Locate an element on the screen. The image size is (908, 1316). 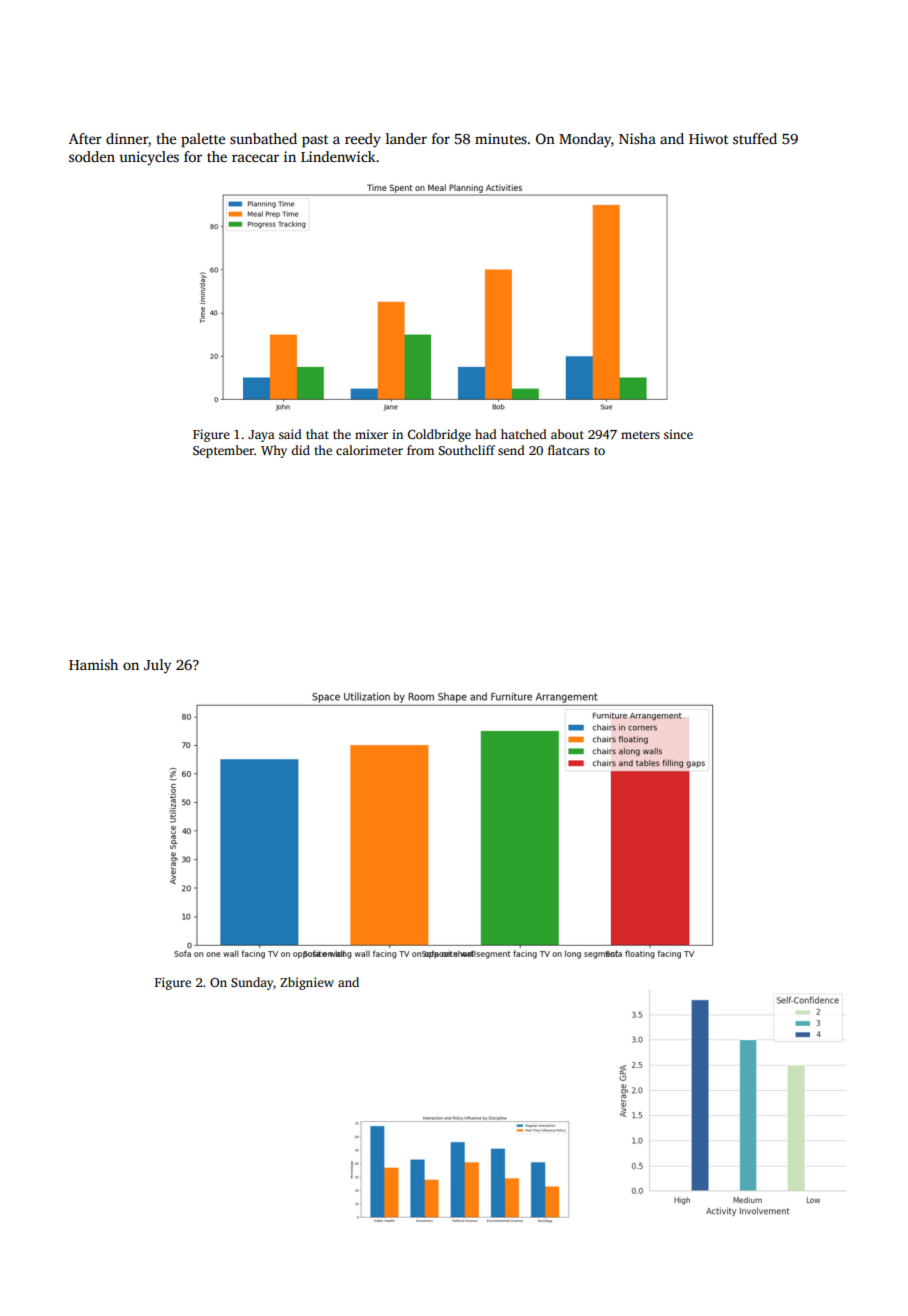
calorimeter is located at coordinates (369, 450).
